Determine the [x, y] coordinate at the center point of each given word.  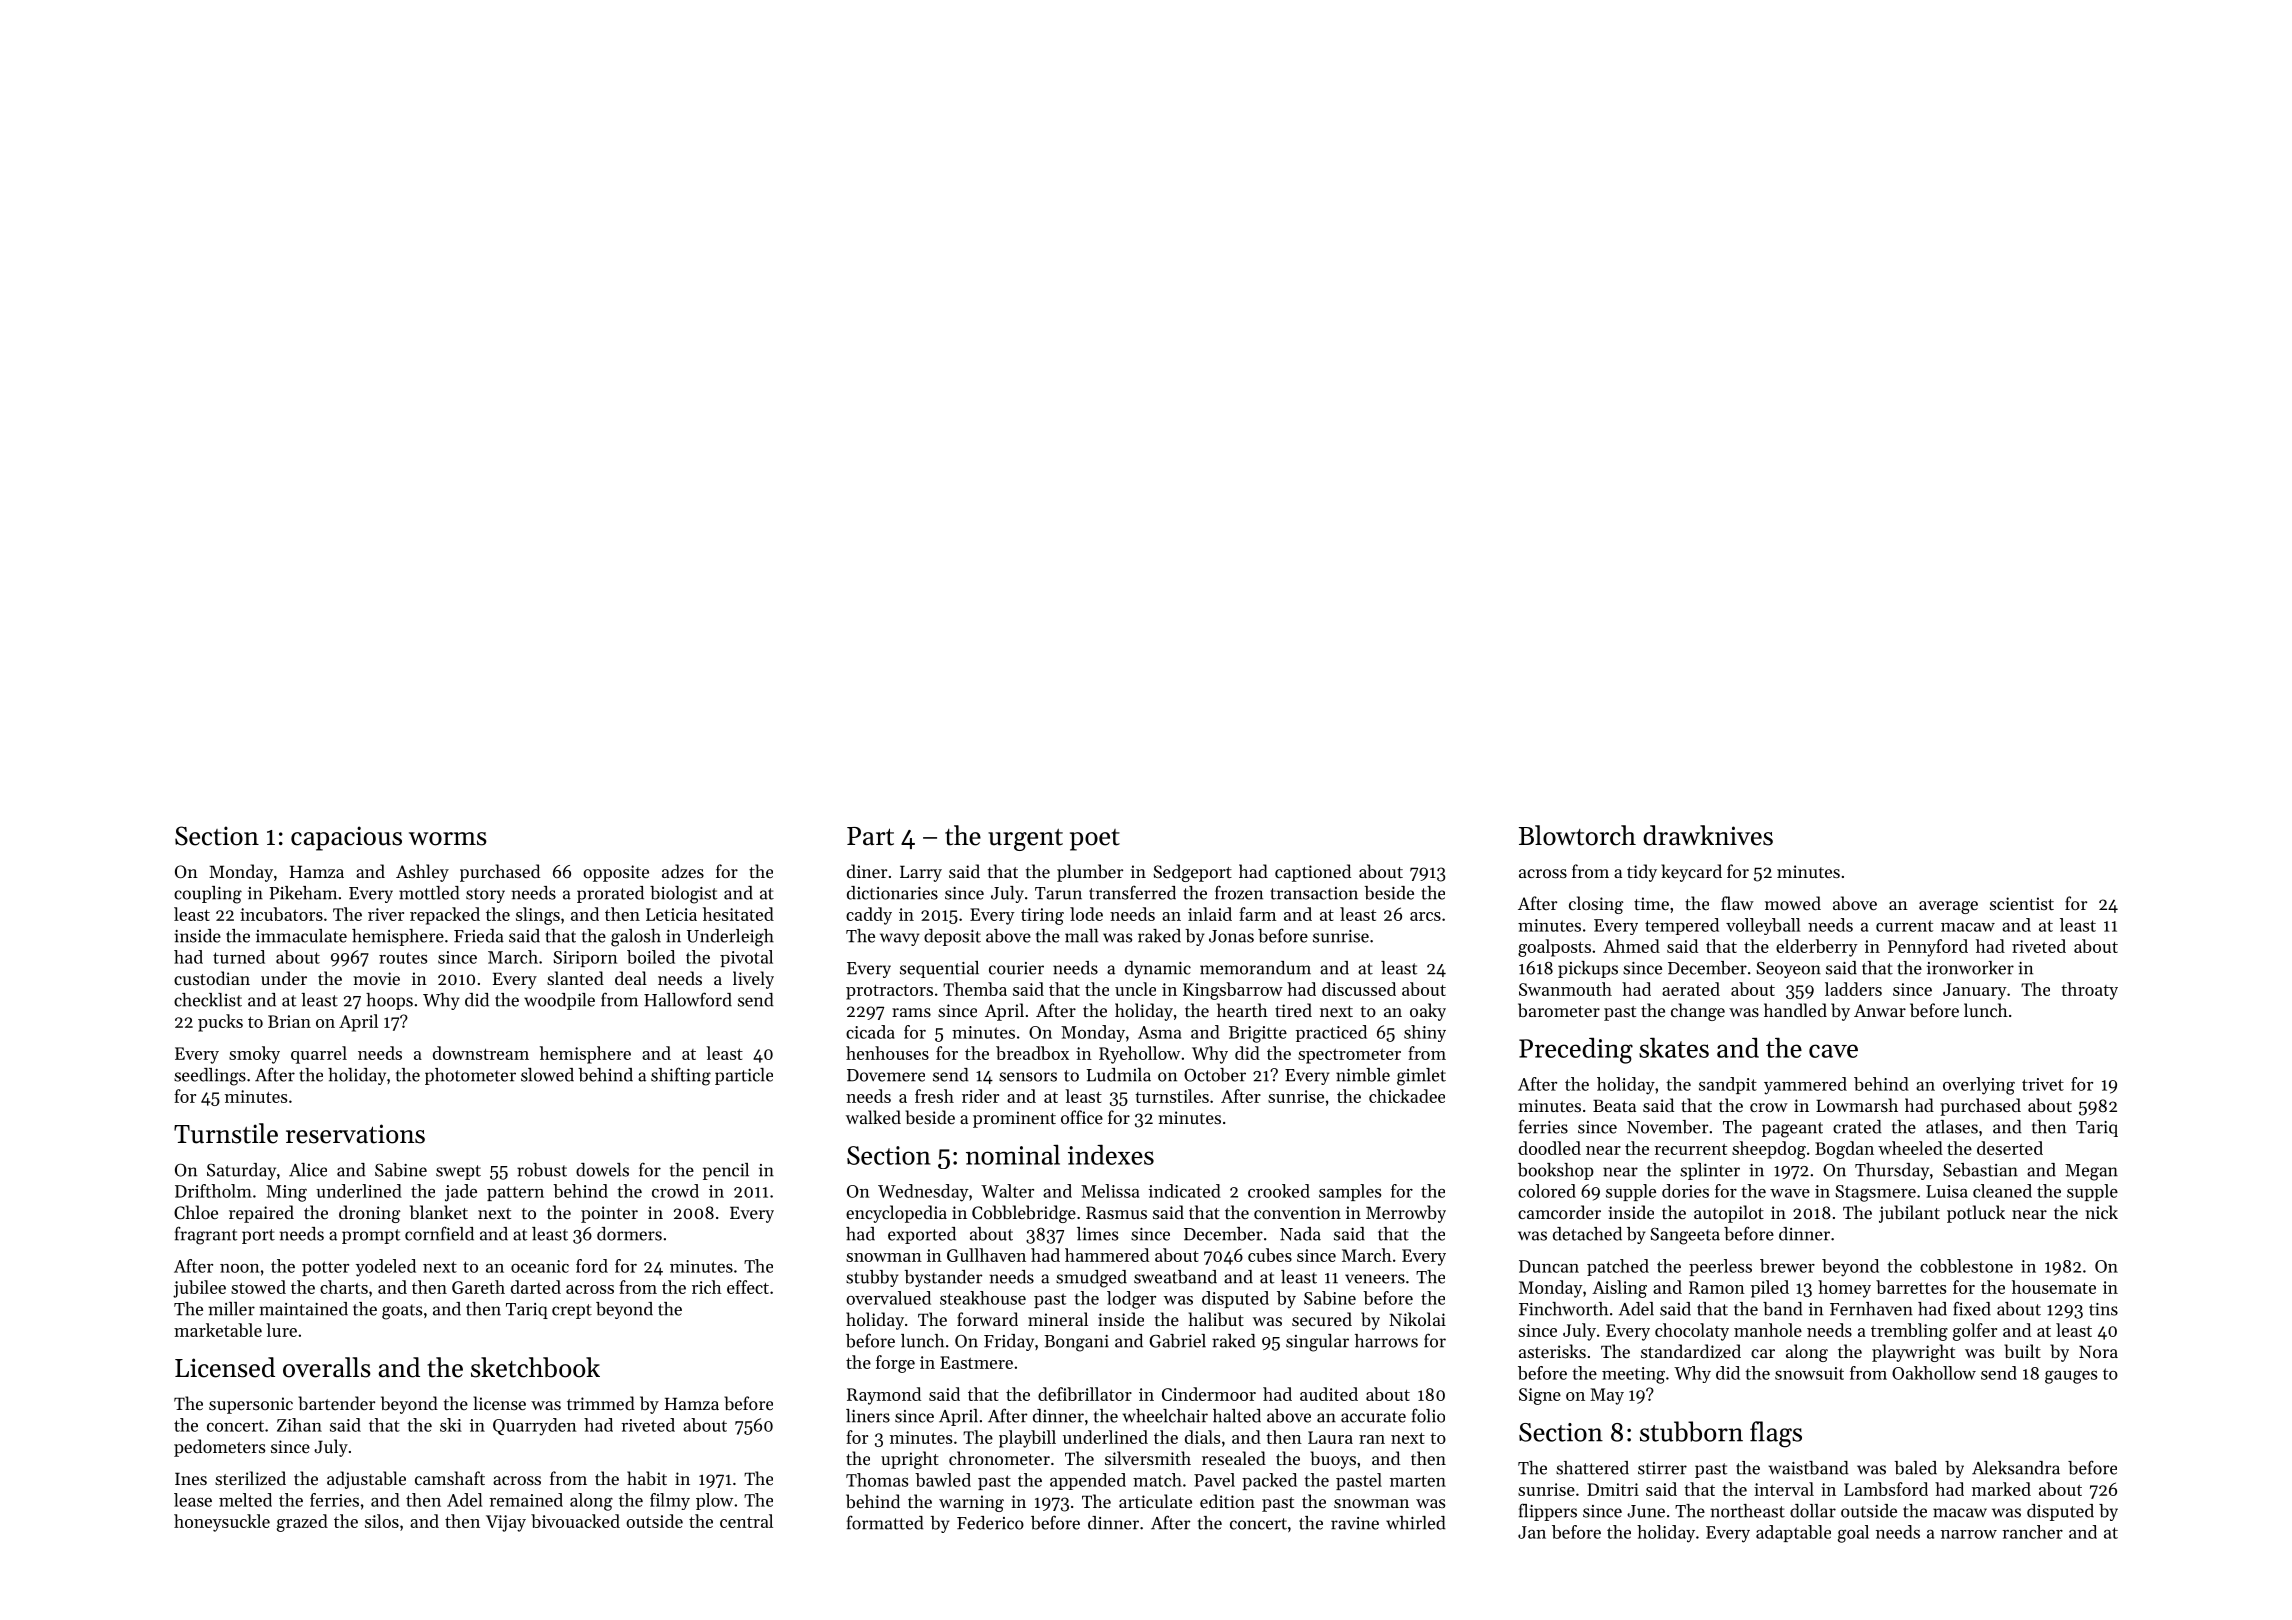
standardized [1691, 1351]
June [1646, 1511]
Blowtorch [1577, 835]
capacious [346, 838]
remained [526, 1500]
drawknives [1708, 835]
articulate [1155, 1501]
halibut [1216, 1319]
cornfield [439, 1233]
